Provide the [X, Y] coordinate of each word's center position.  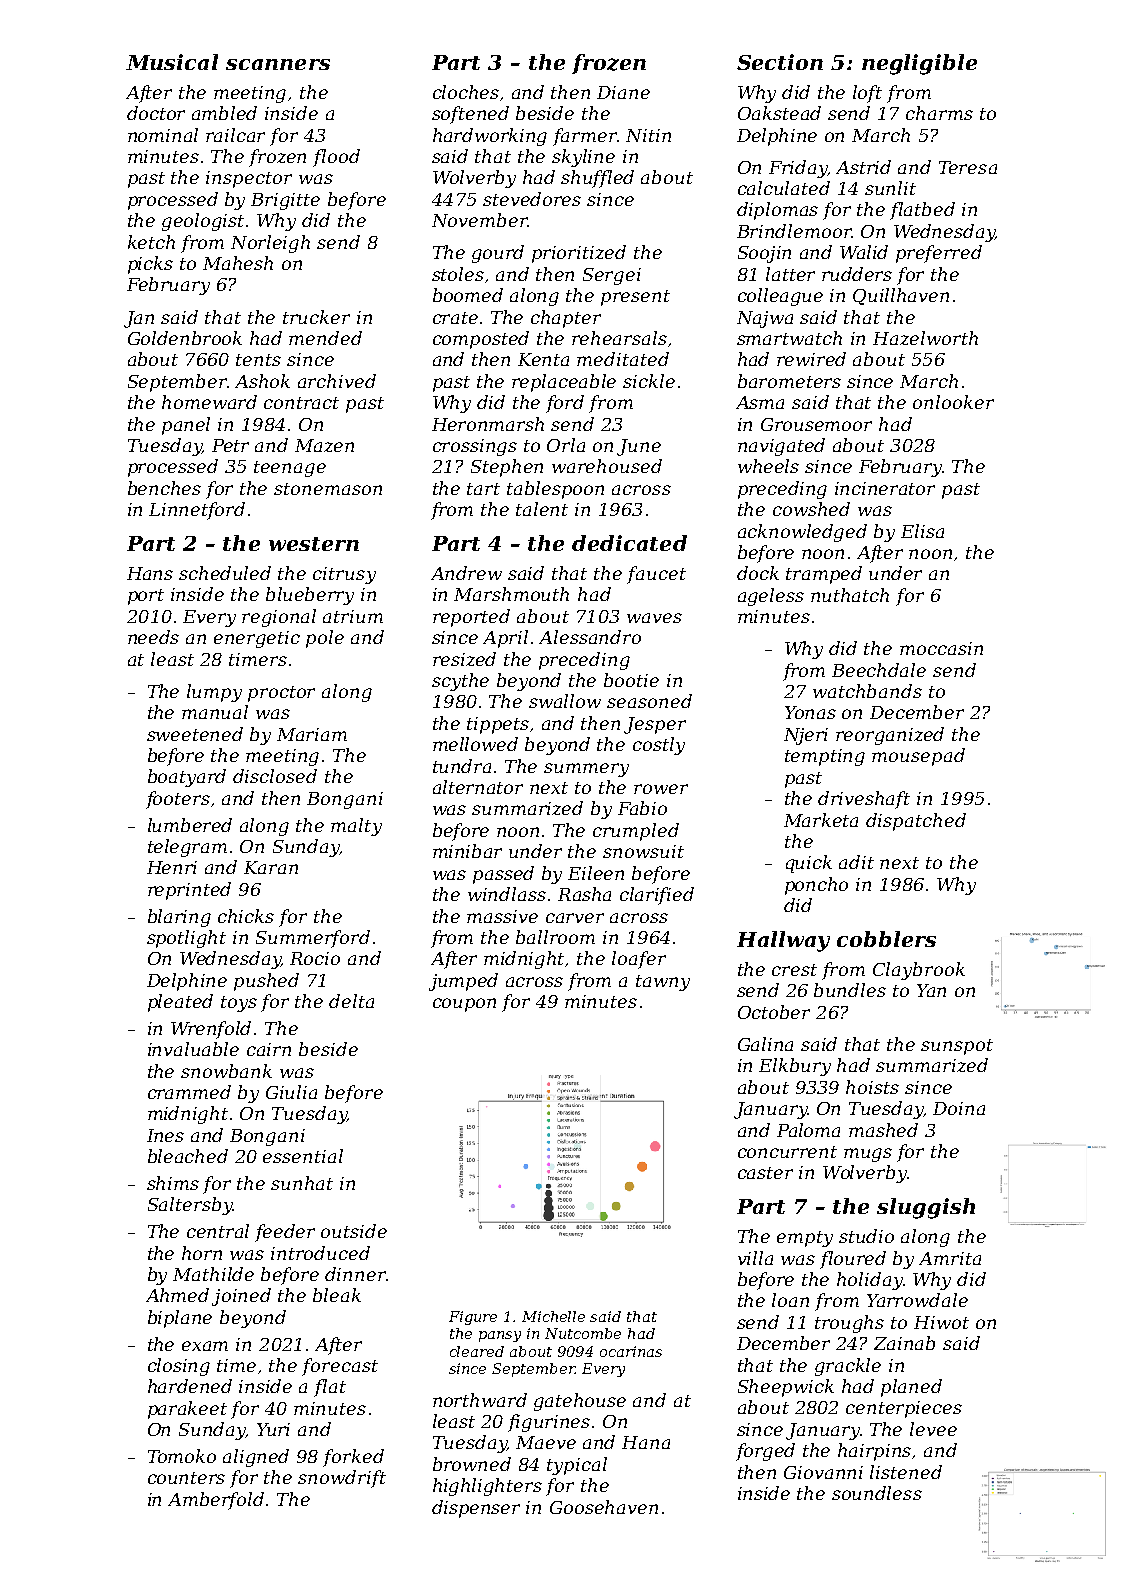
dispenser [476, 1509]
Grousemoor [816, 424]
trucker [316, 317]
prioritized [579, 254]
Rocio [315, 958]
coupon [464, 1005]
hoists [872, 1087]
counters [186, 1478]
